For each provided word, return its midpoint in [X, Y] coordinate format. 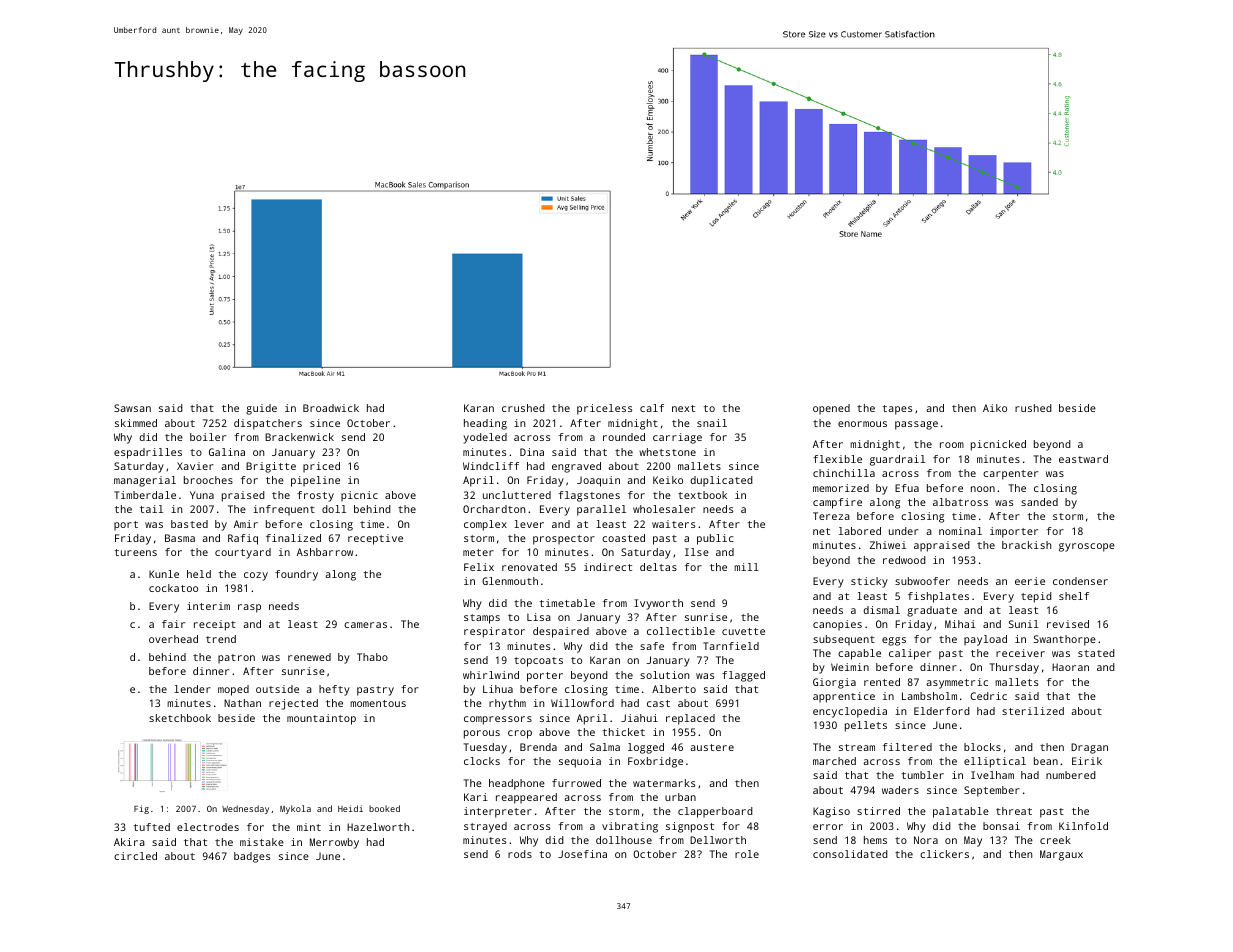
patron [236, 659]
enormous [862, 424]
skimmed [136, 423]
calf [652, 408]
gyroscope [1087, 547]
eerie [1030, 581]
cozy [256, 576]
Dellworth [718, 840]
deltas [658, 567]
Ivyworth [658, 604]
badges [252, 857]
